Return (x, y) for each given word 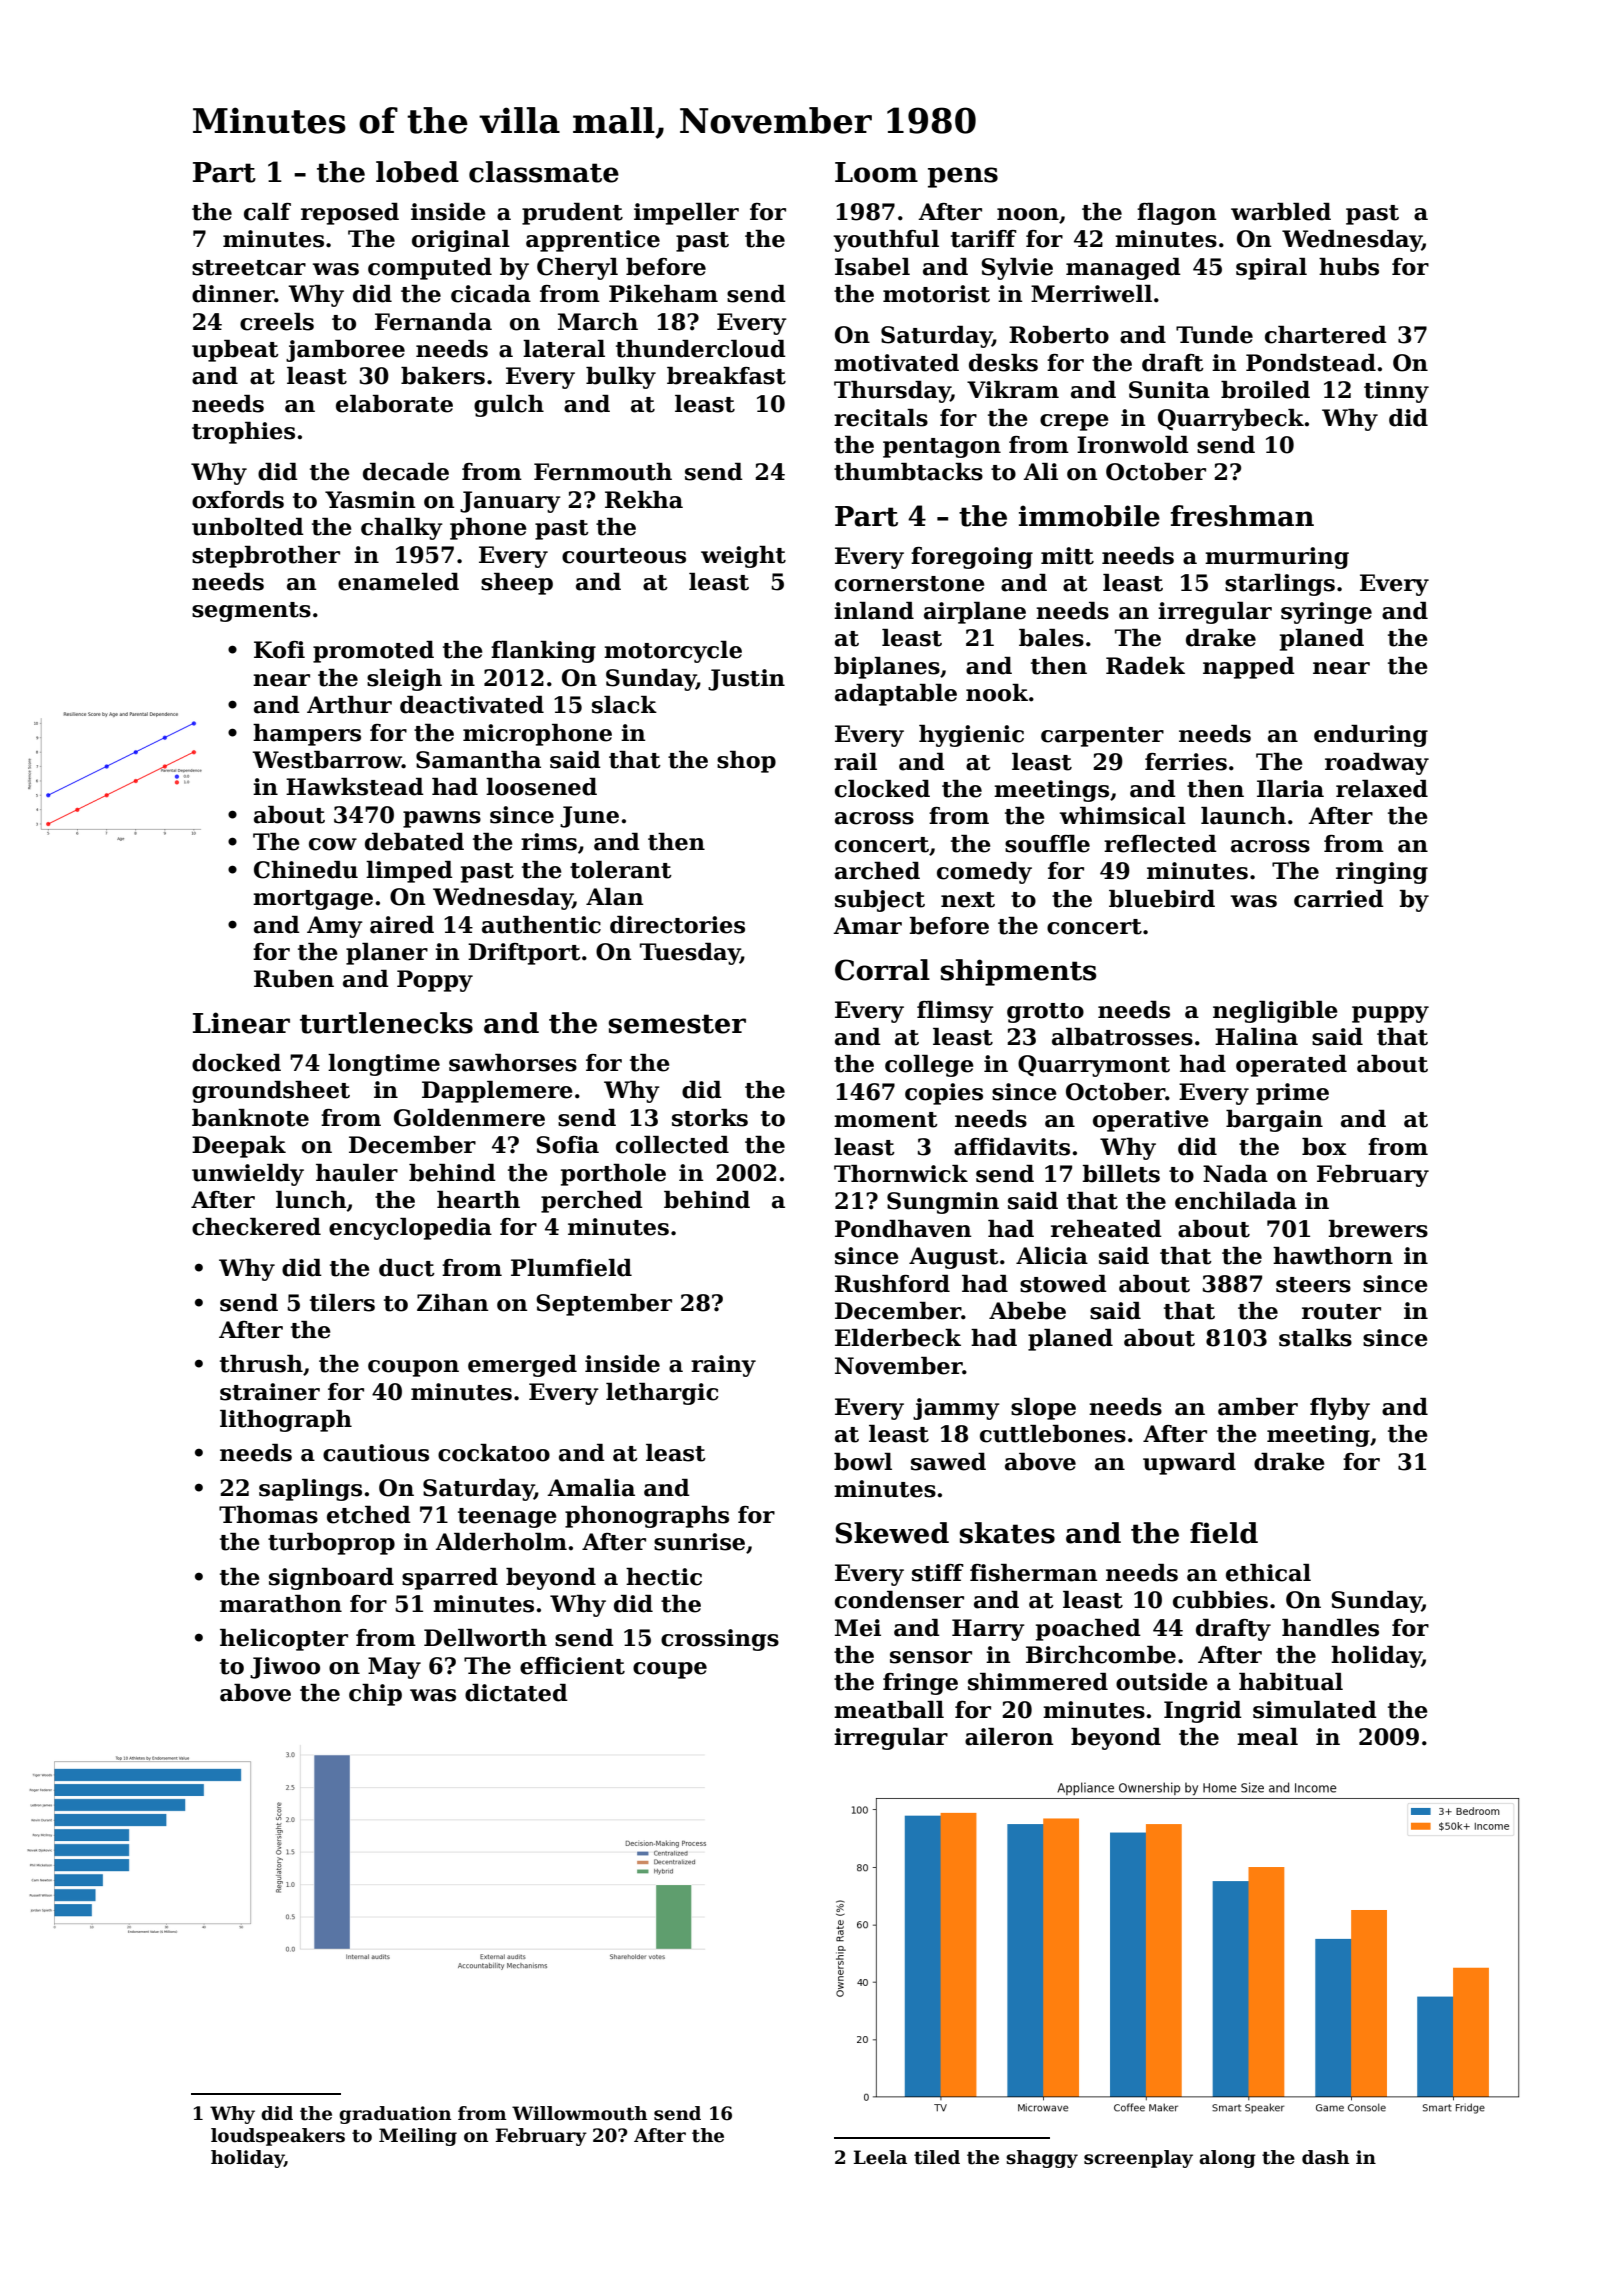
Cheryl (577, 269)
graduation (395, 2115)
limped (409, 872)
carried (1339, 899)
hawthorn (1333, 1256)
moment (886, 1120)
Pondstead (1311, 363)
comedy (984, 873)
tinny (1396, 392)
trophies (243, 433)
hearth (478, 1200)
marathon (281, 1604)
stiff (938, 1573)
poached (1088, 1630)
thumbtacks (908, 472)
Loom (876, 172)
